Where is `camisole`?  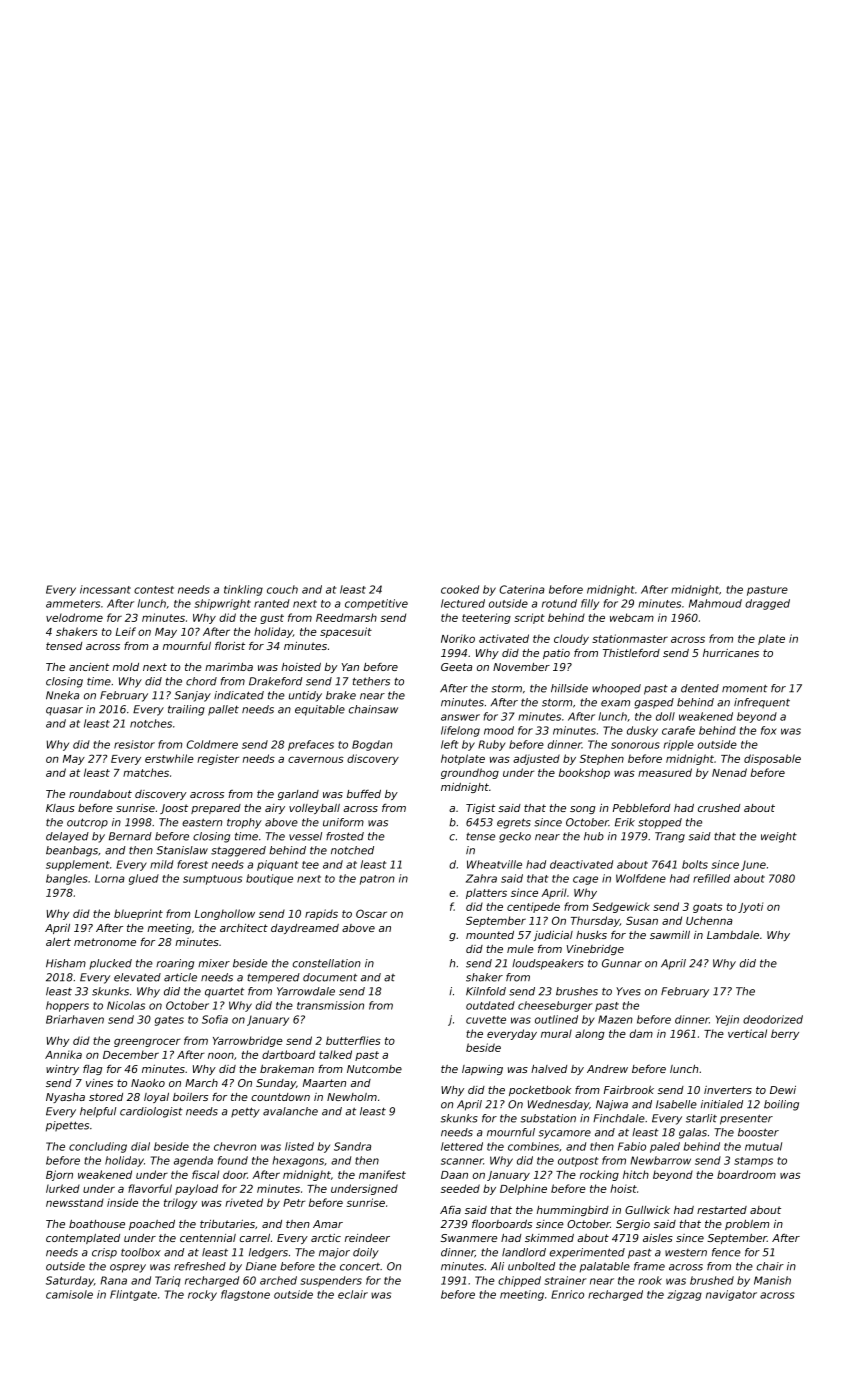
camisole is located at coordinates (69, 1294).
